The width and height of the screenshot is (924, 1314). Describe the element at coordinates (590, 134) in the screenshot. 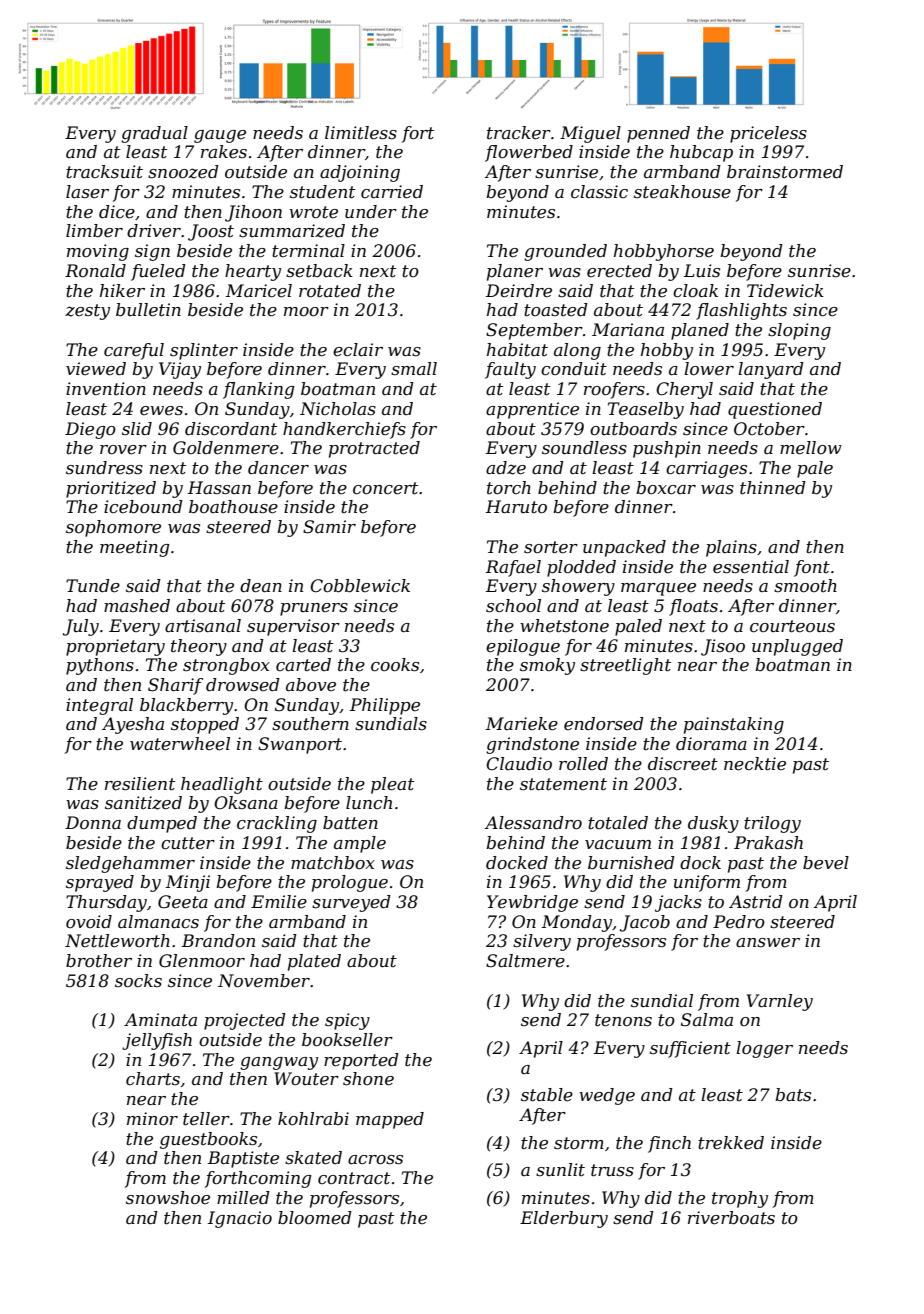

I see `Miguel` at that location.
